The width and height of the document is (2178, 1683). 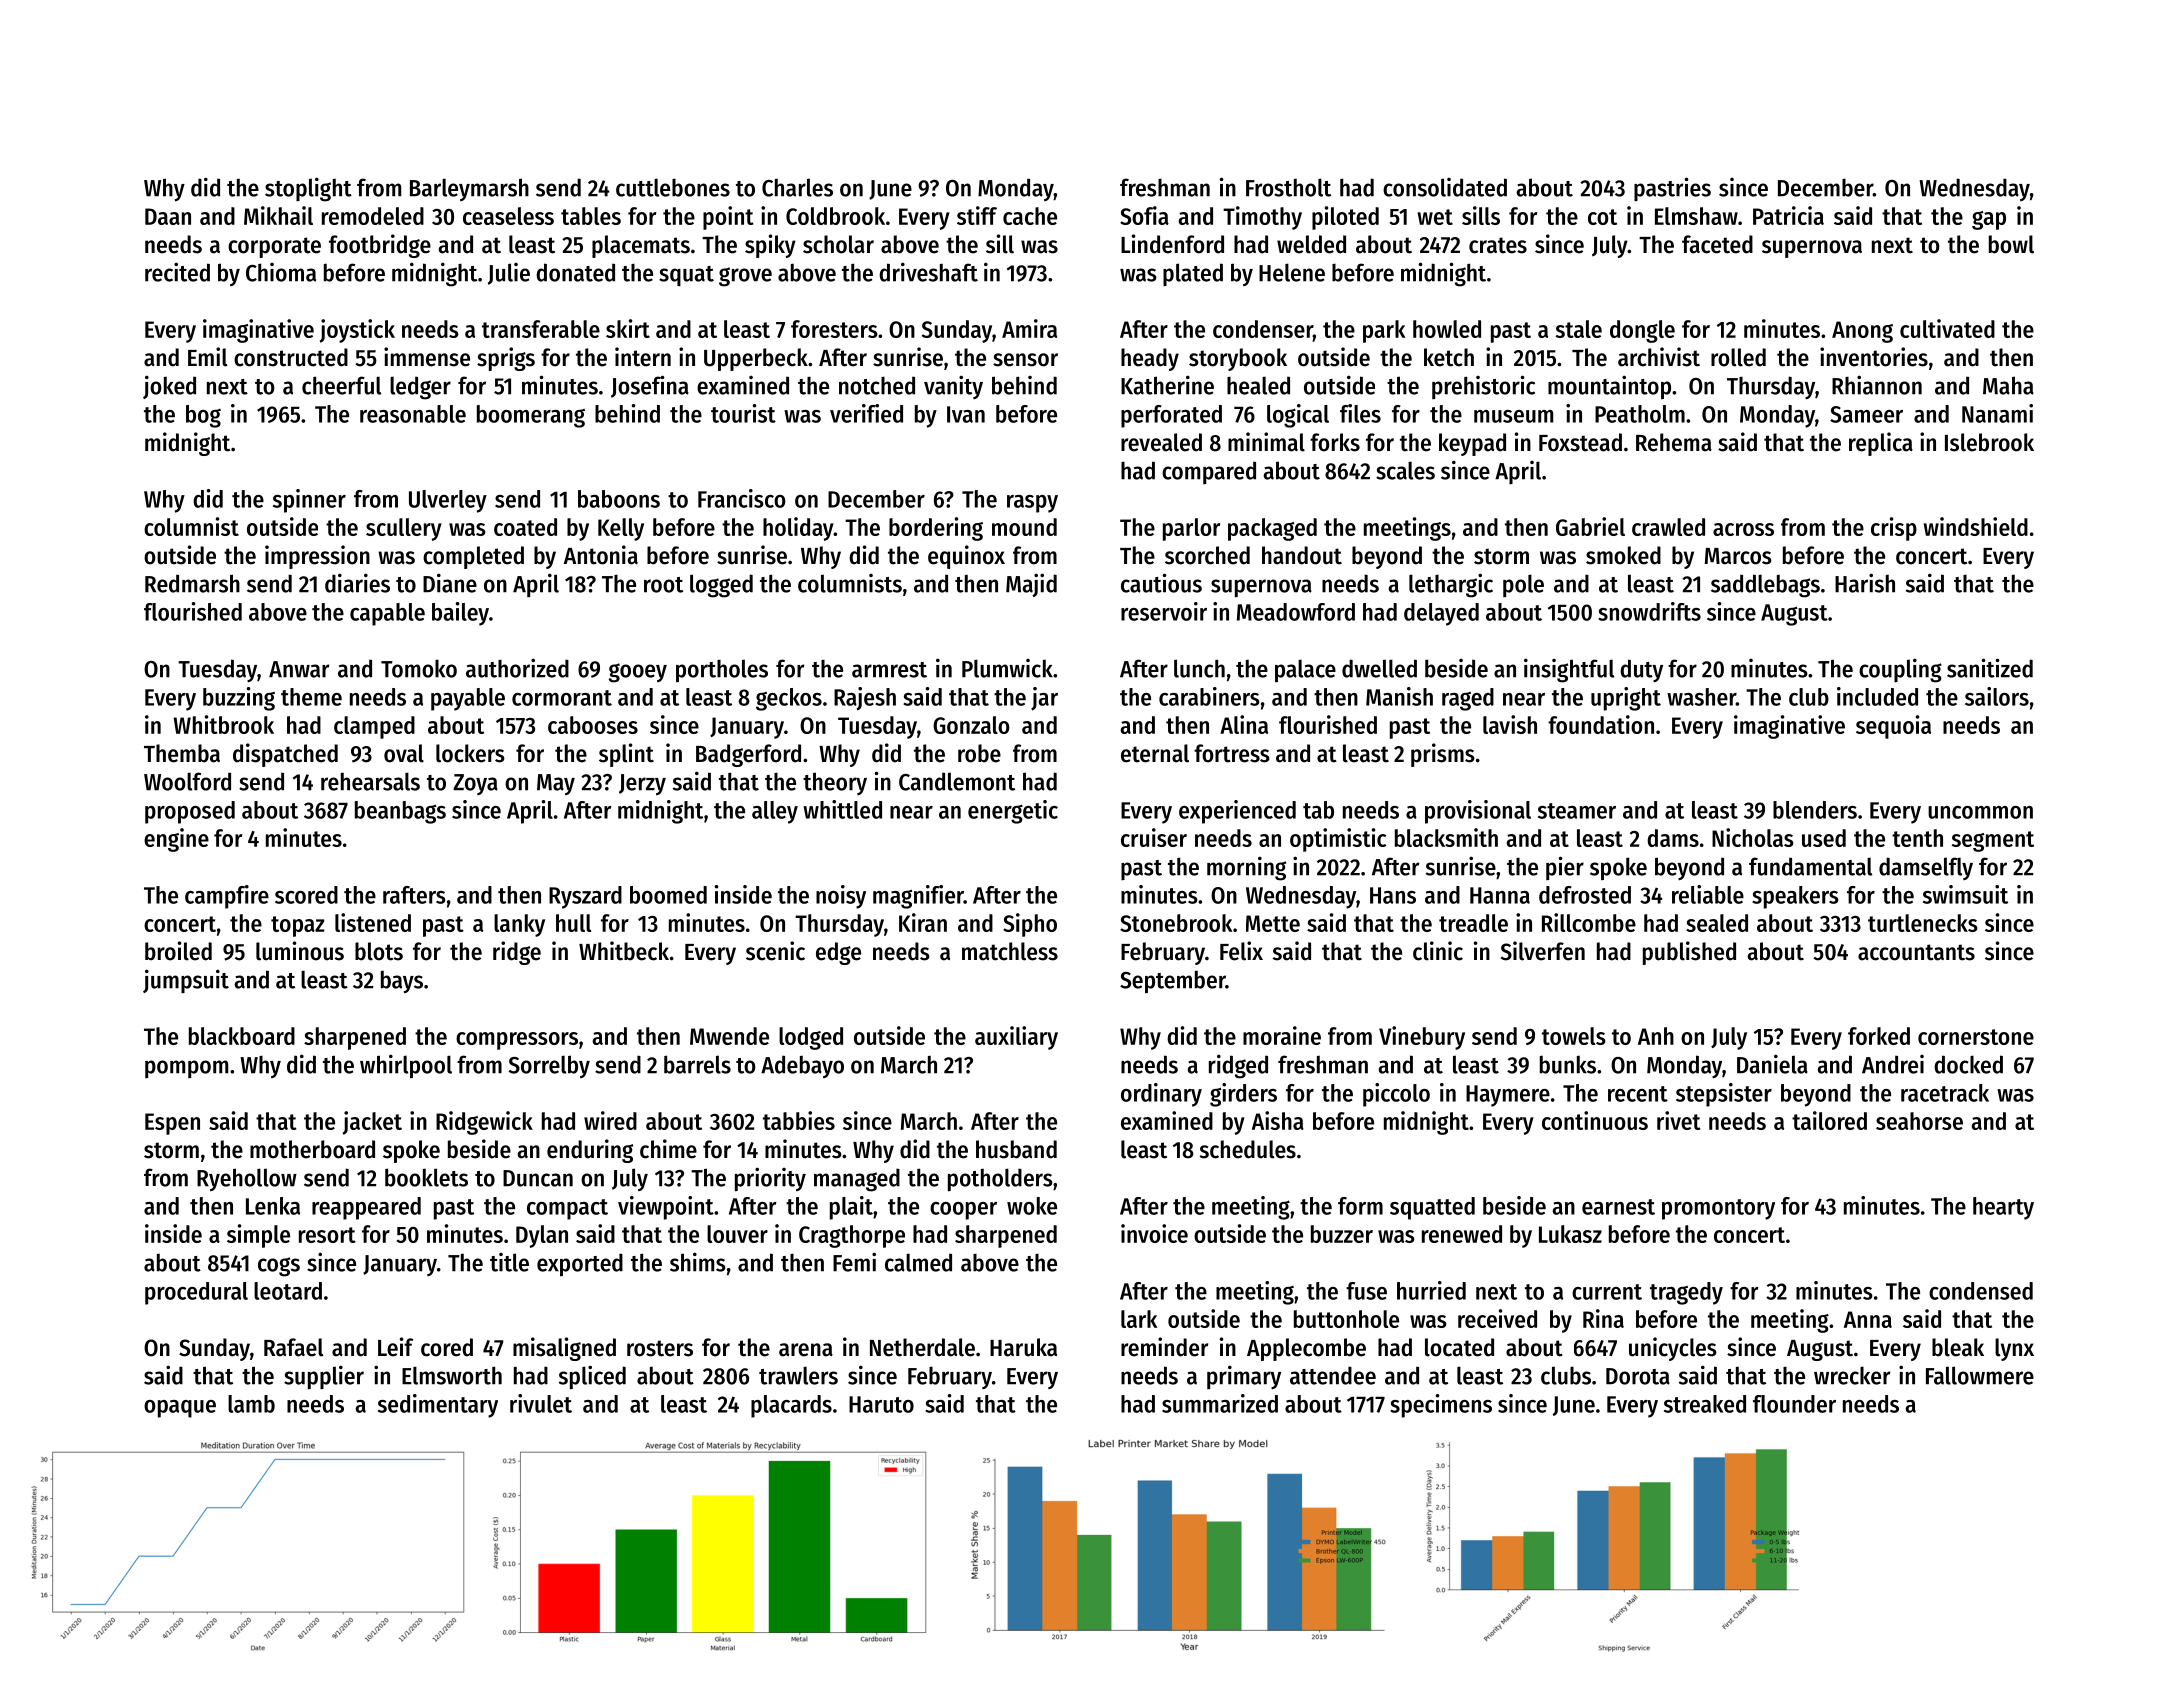 I want to click on specimens, so click(x=1441, y=1406).
